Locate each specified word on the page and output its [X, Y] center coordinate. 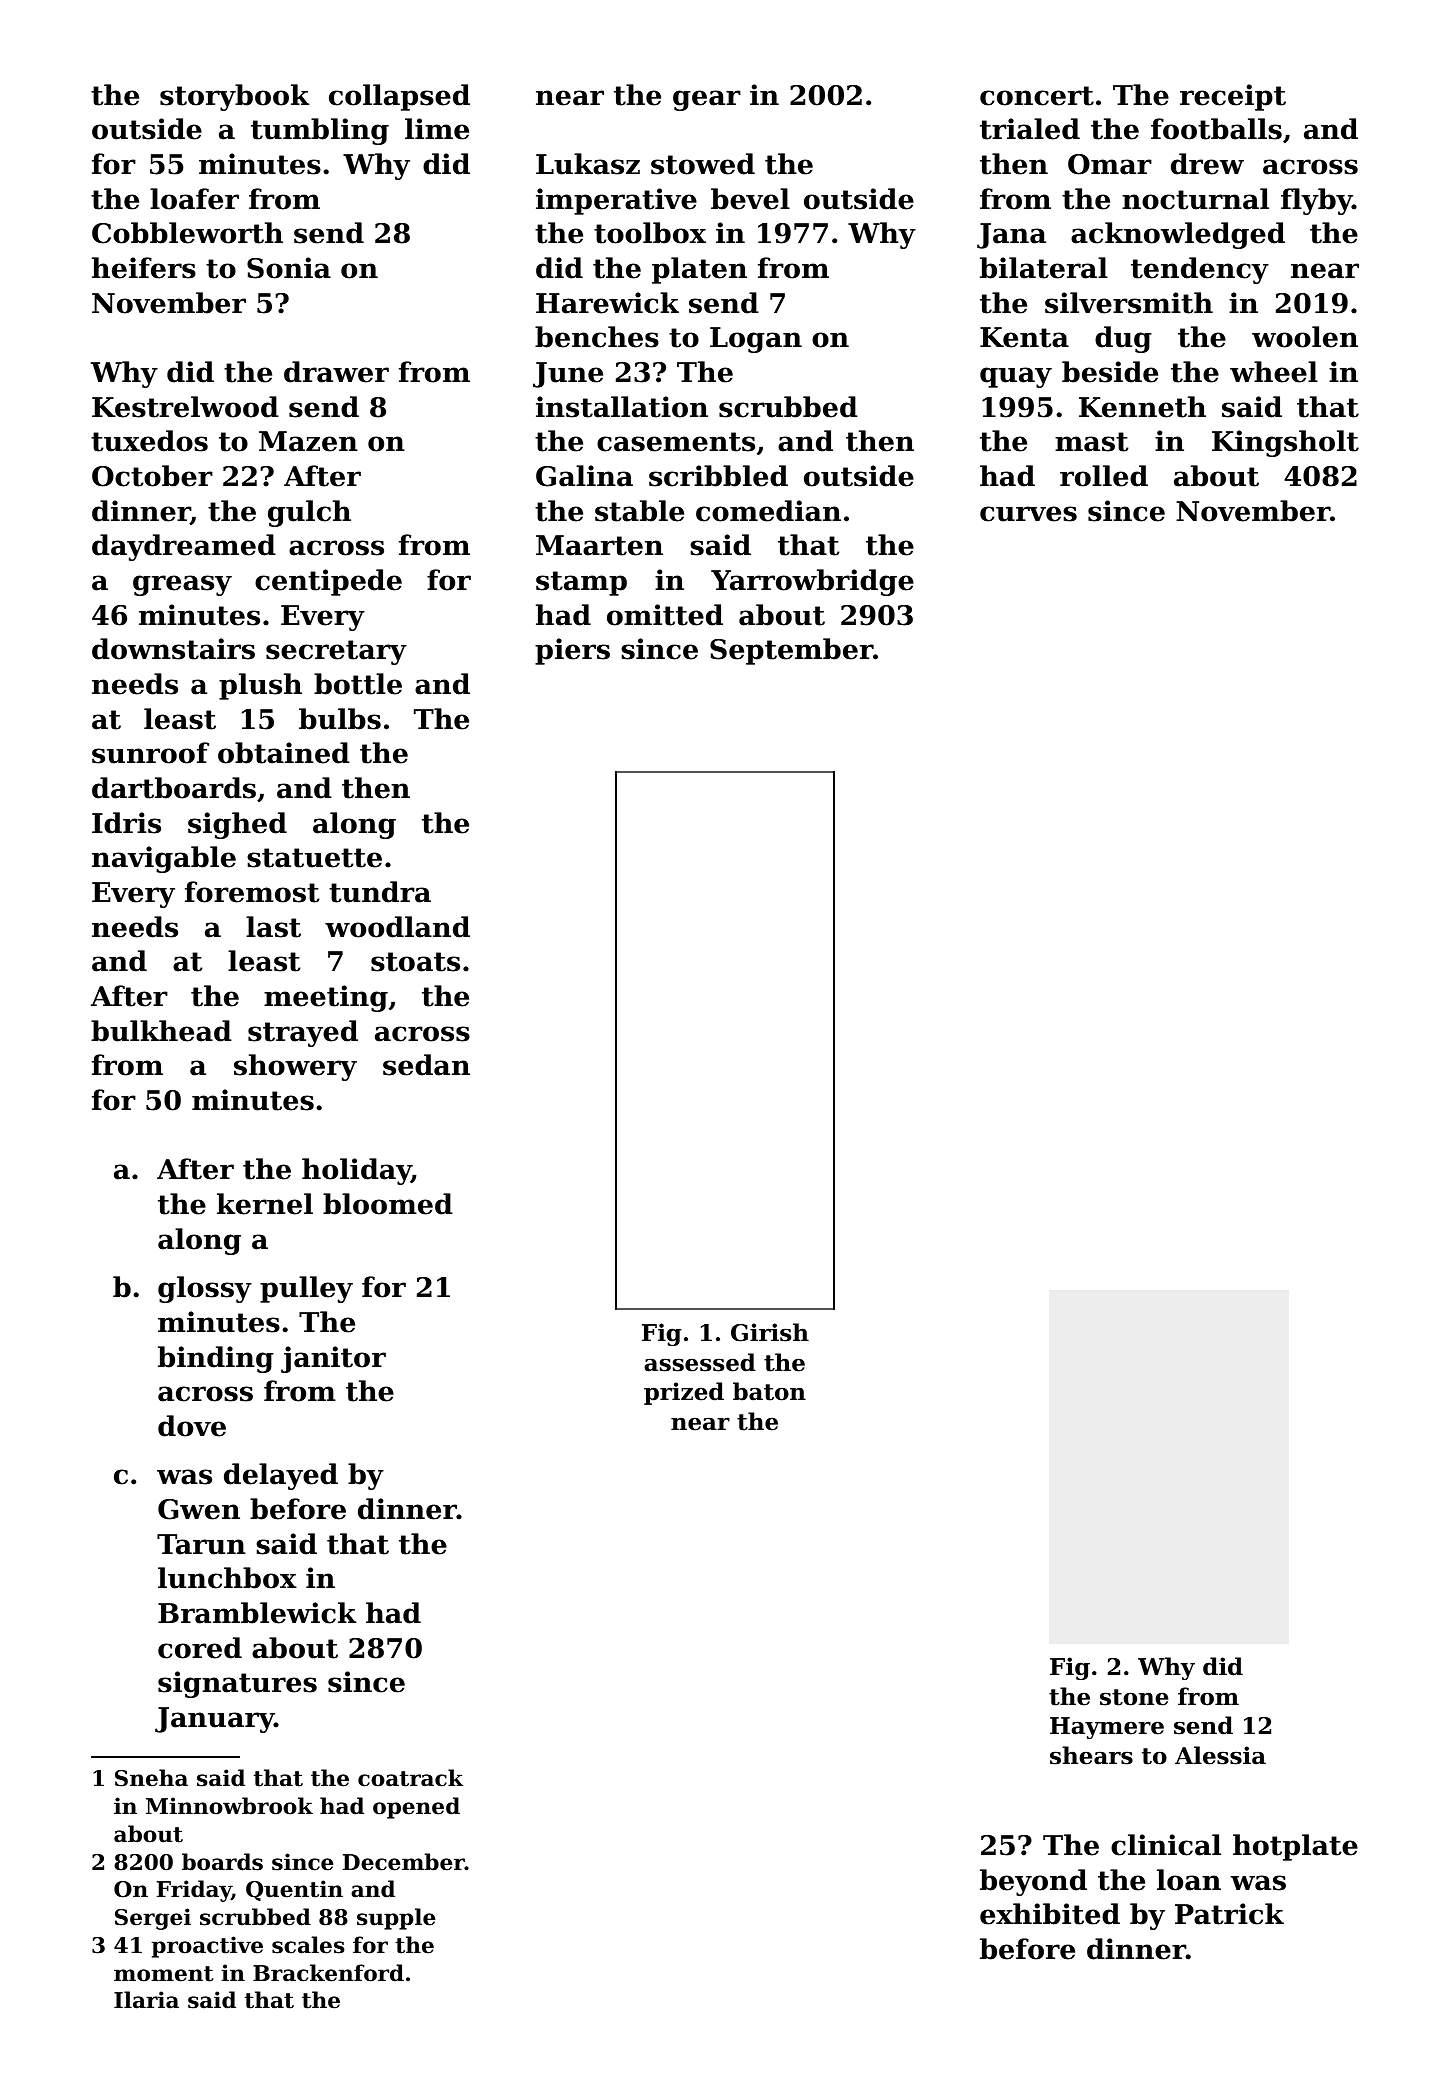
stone [1134, 1697]
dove [192, 1426]
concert [1037, 96]
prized [684, 1393]
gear [707, 100]
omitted [665, 615]
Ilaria [146, 2000]
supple [396, 1919]
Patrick [1229, 1914]
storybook [234, 97]
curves [1028, 514]
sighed [237, 825]
